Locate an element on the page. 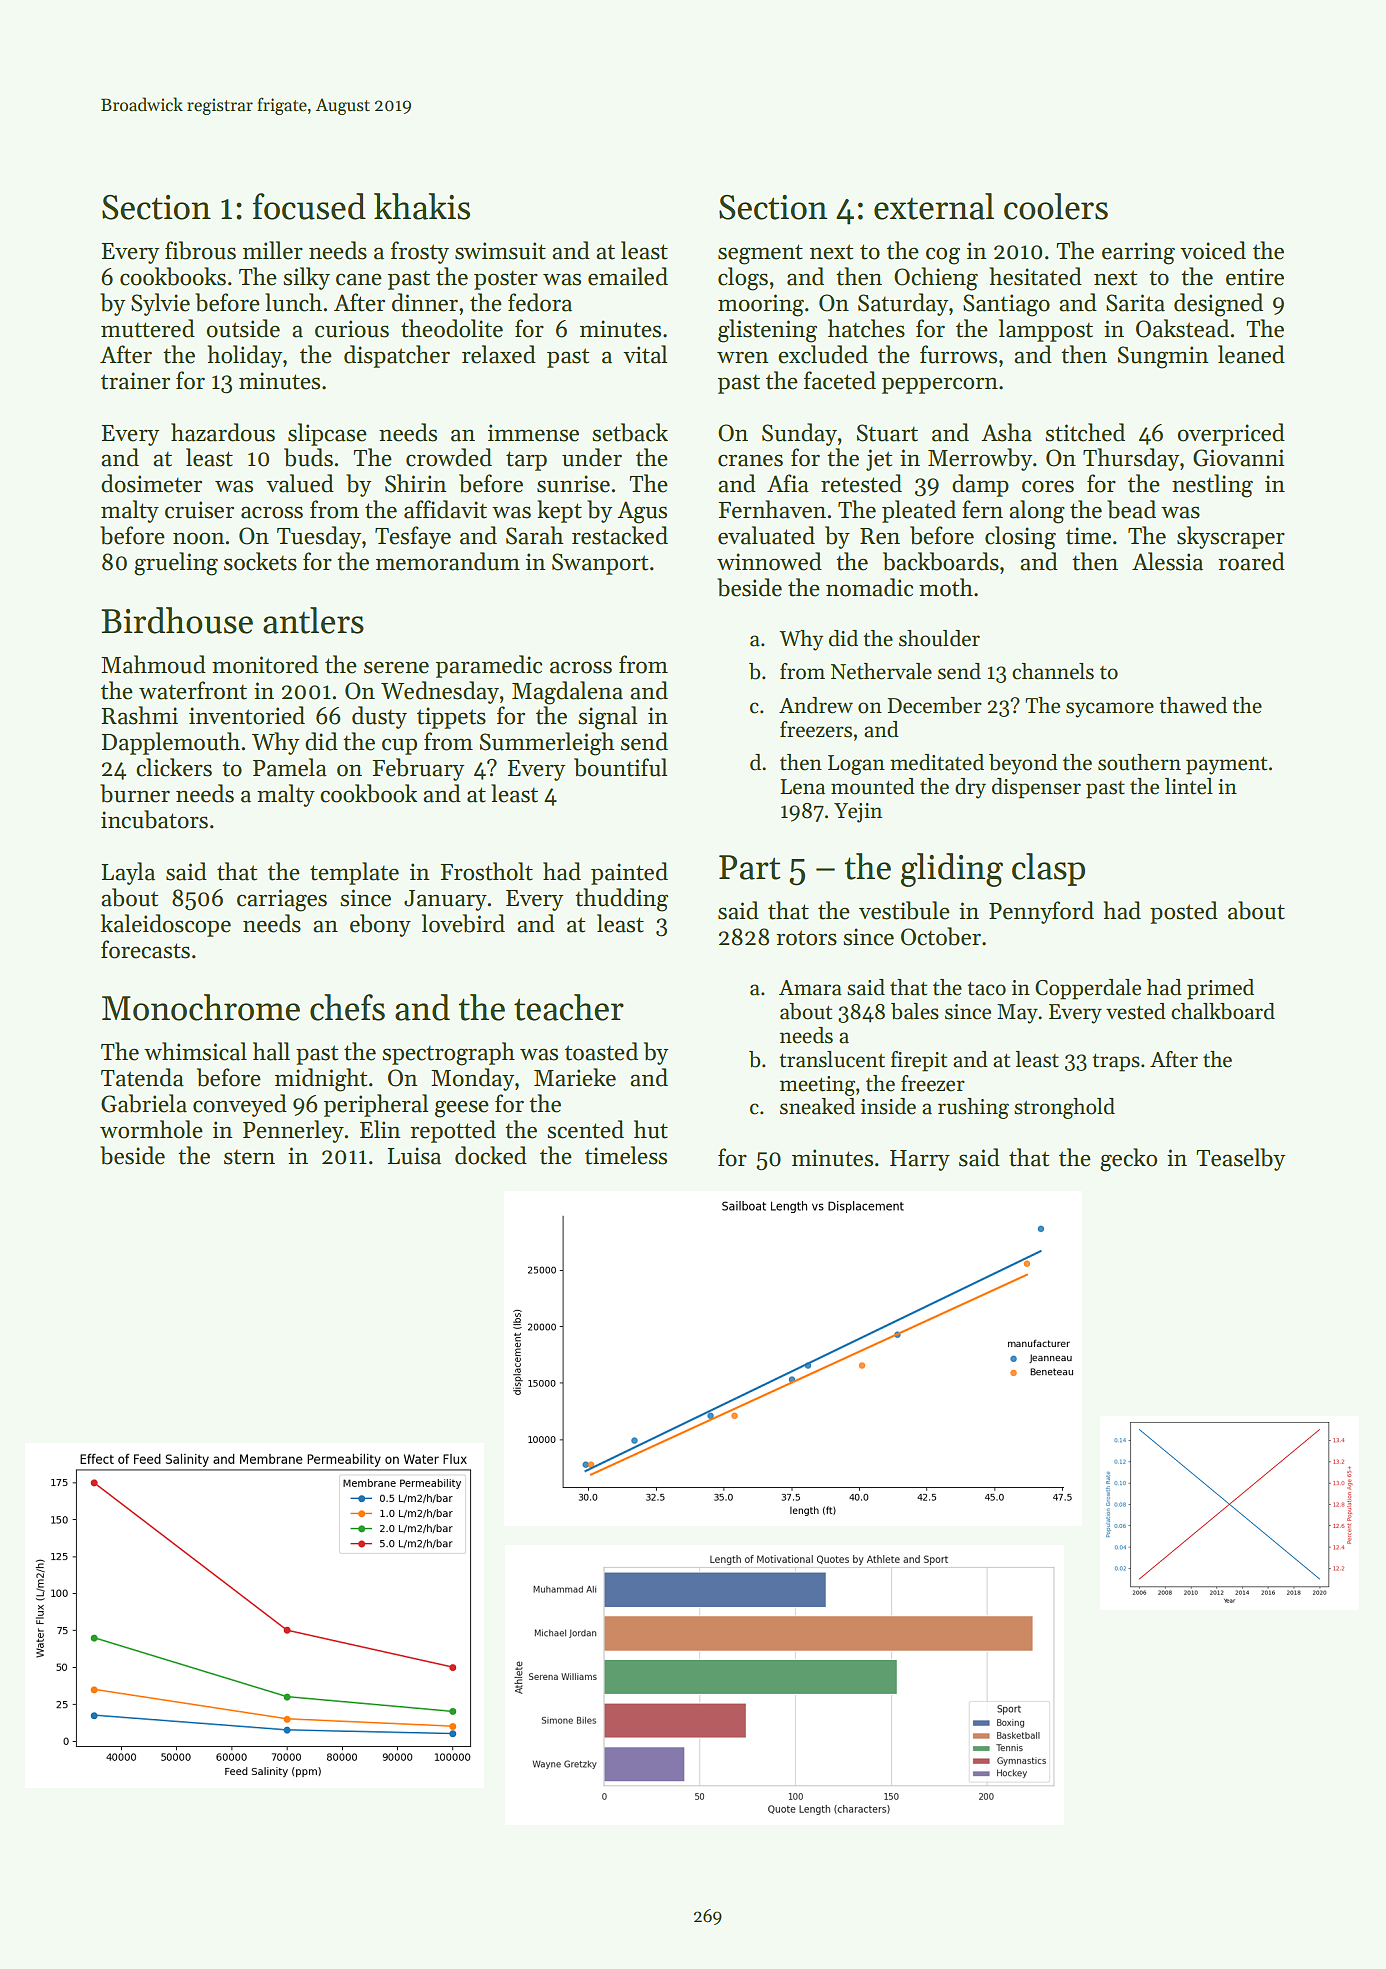 The height and width of the page is (1969, 1386). Teaselby is located at coordinates (1240, 1159).
